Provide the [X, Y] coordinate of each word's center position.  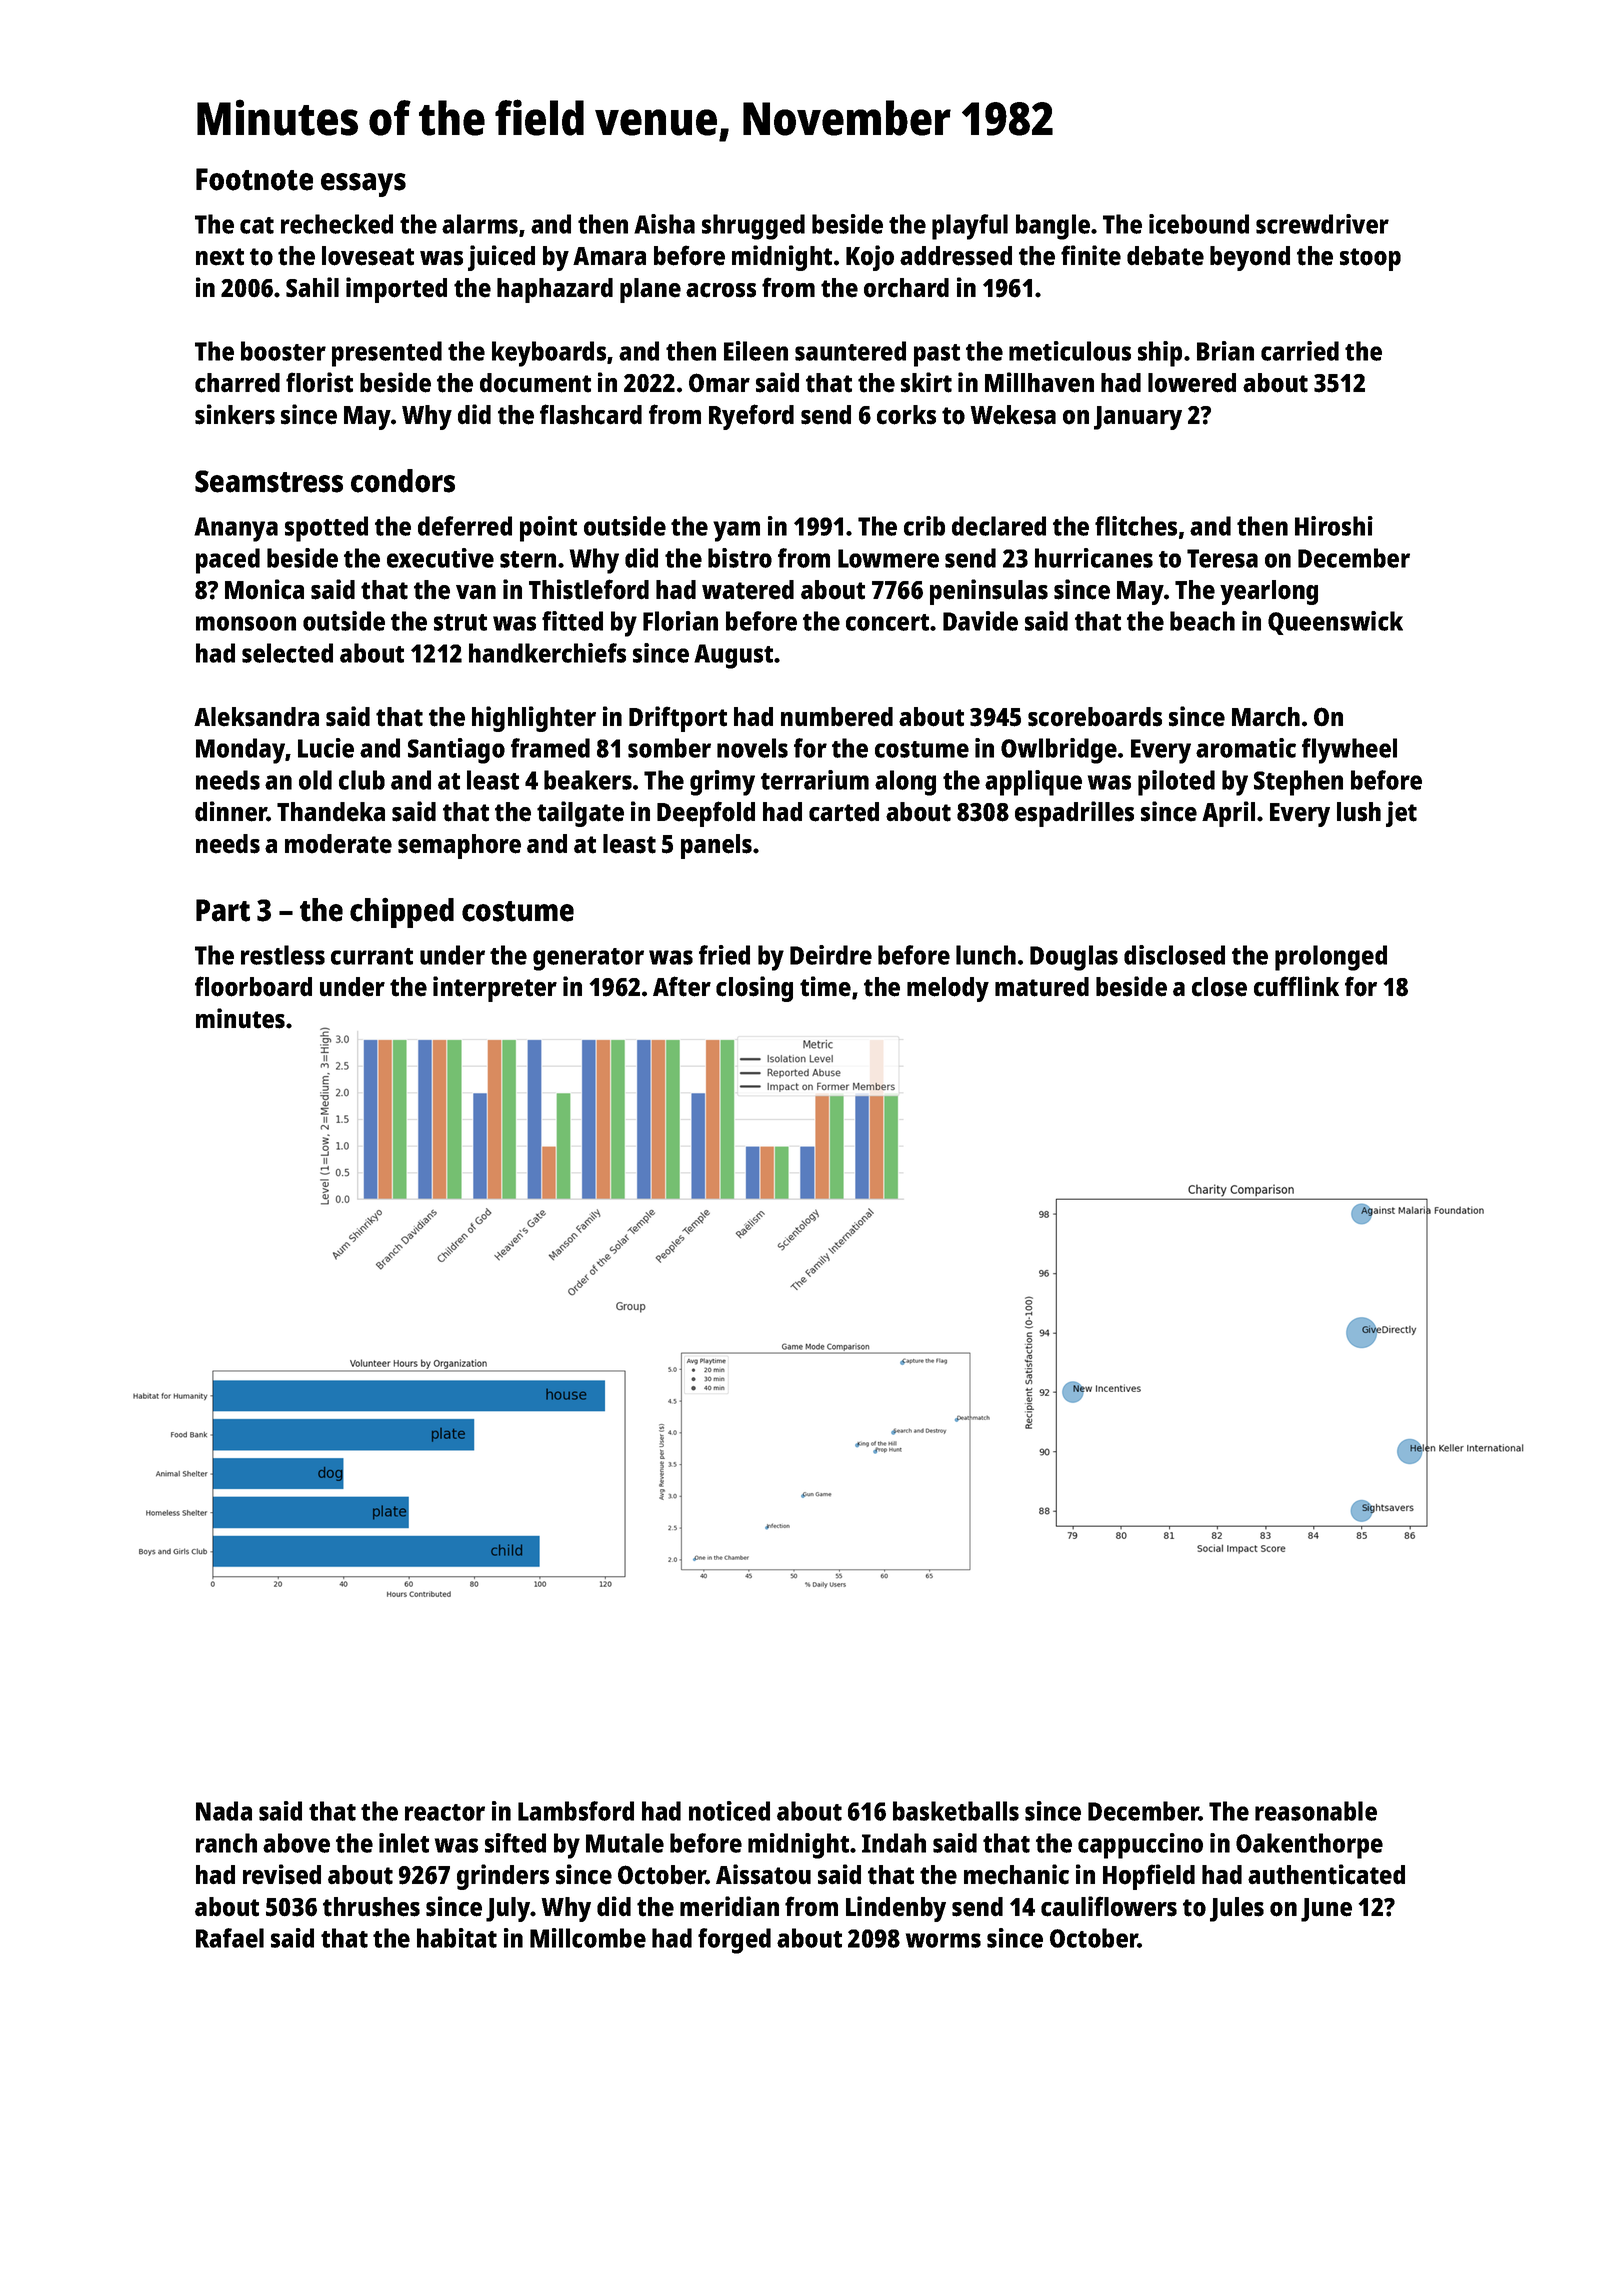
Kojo [870, 258]
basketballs [956, 1811]
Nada [224, 1811]
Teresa [1222, 558]
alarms [480, 224]
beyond [1250, 258]
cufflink [1296, 986]
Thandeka [331, 812]
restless [283, 955]
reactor [445, 1812]
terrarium [815, 780]
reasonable [1316, 1811]
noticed [729, 1811]
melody [948, 989]
